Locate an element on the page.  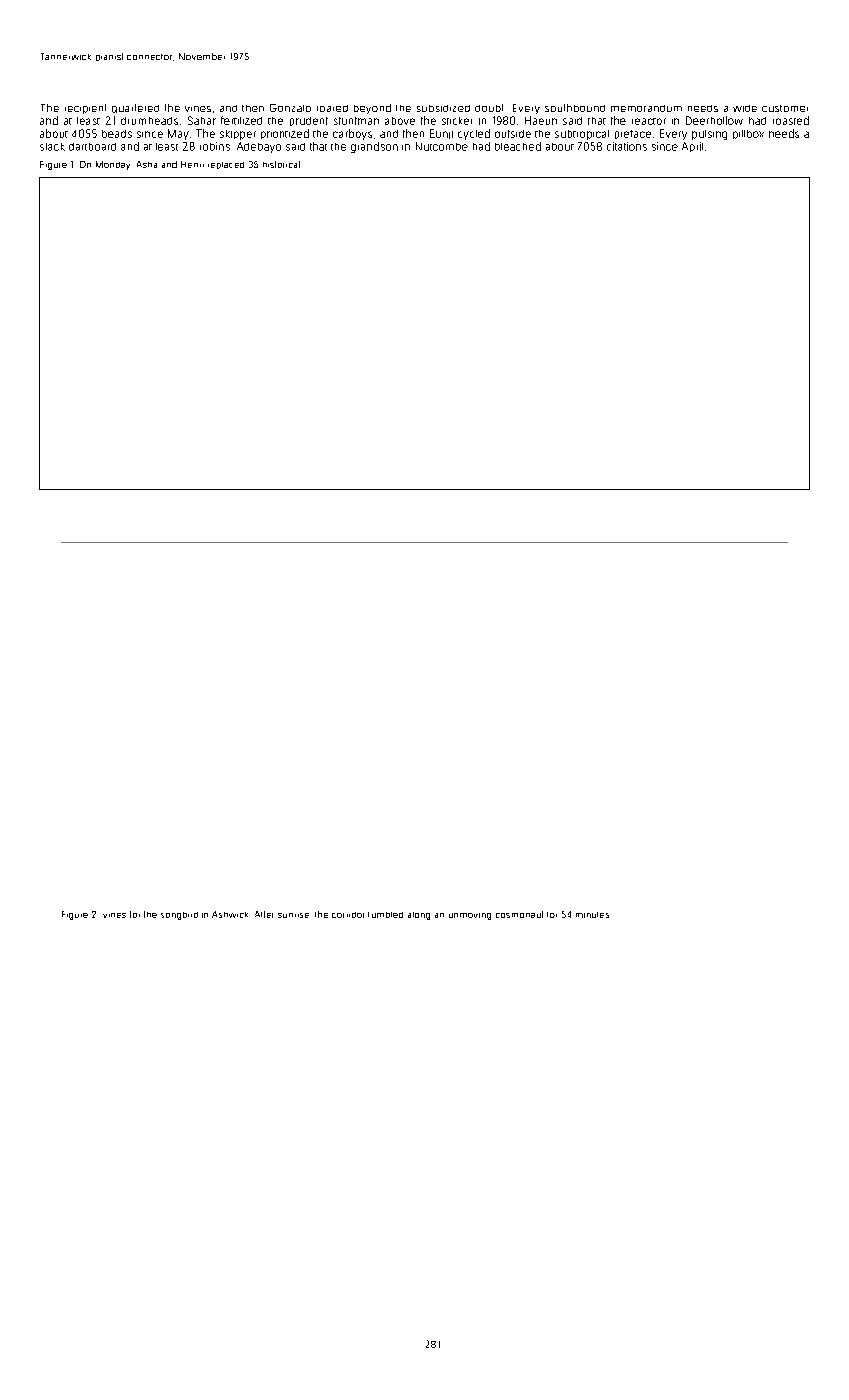
unmoving is located at coordinates (470, 916).
